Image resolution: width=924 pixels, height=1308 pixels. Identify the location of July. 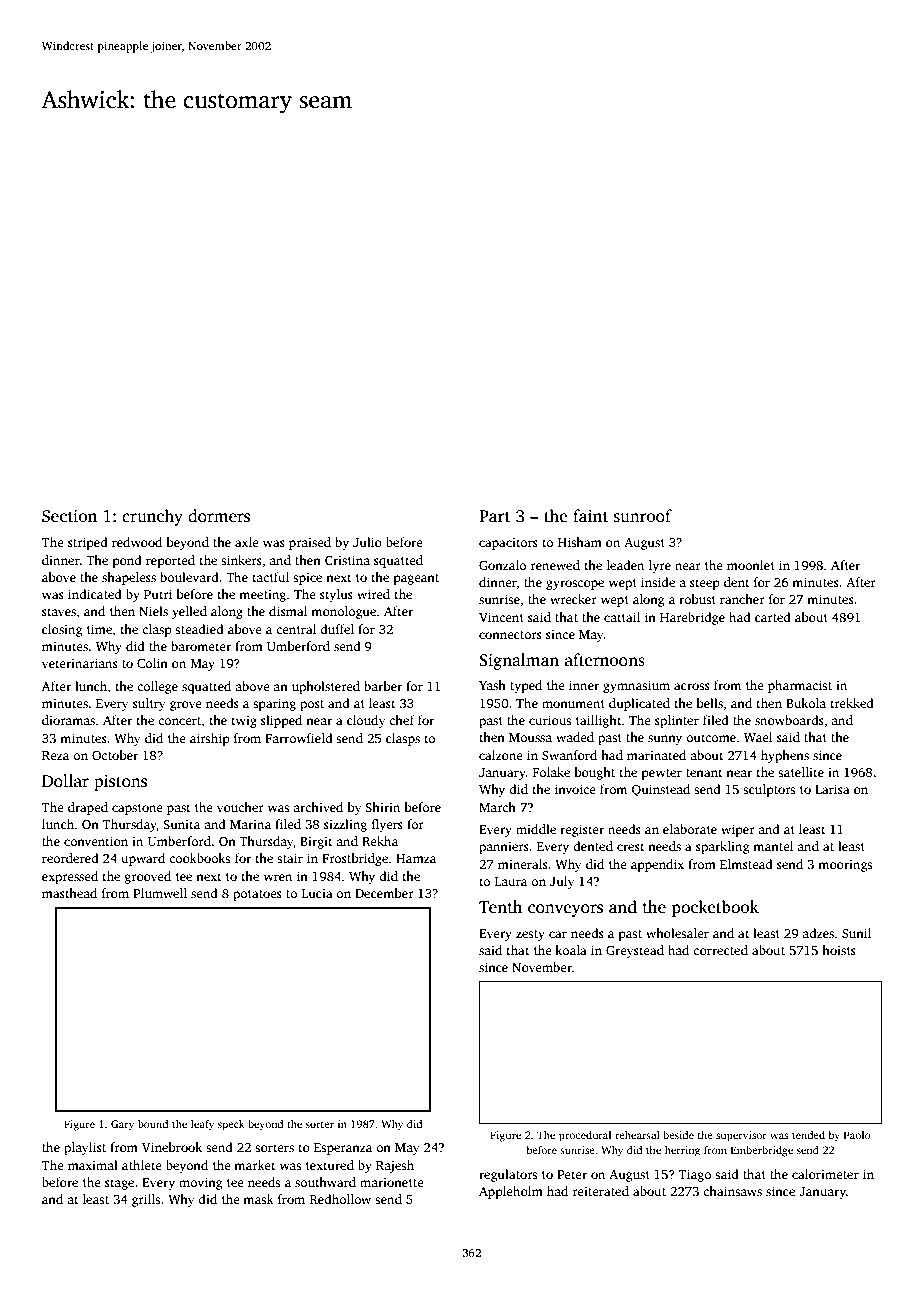
(562, 882).
